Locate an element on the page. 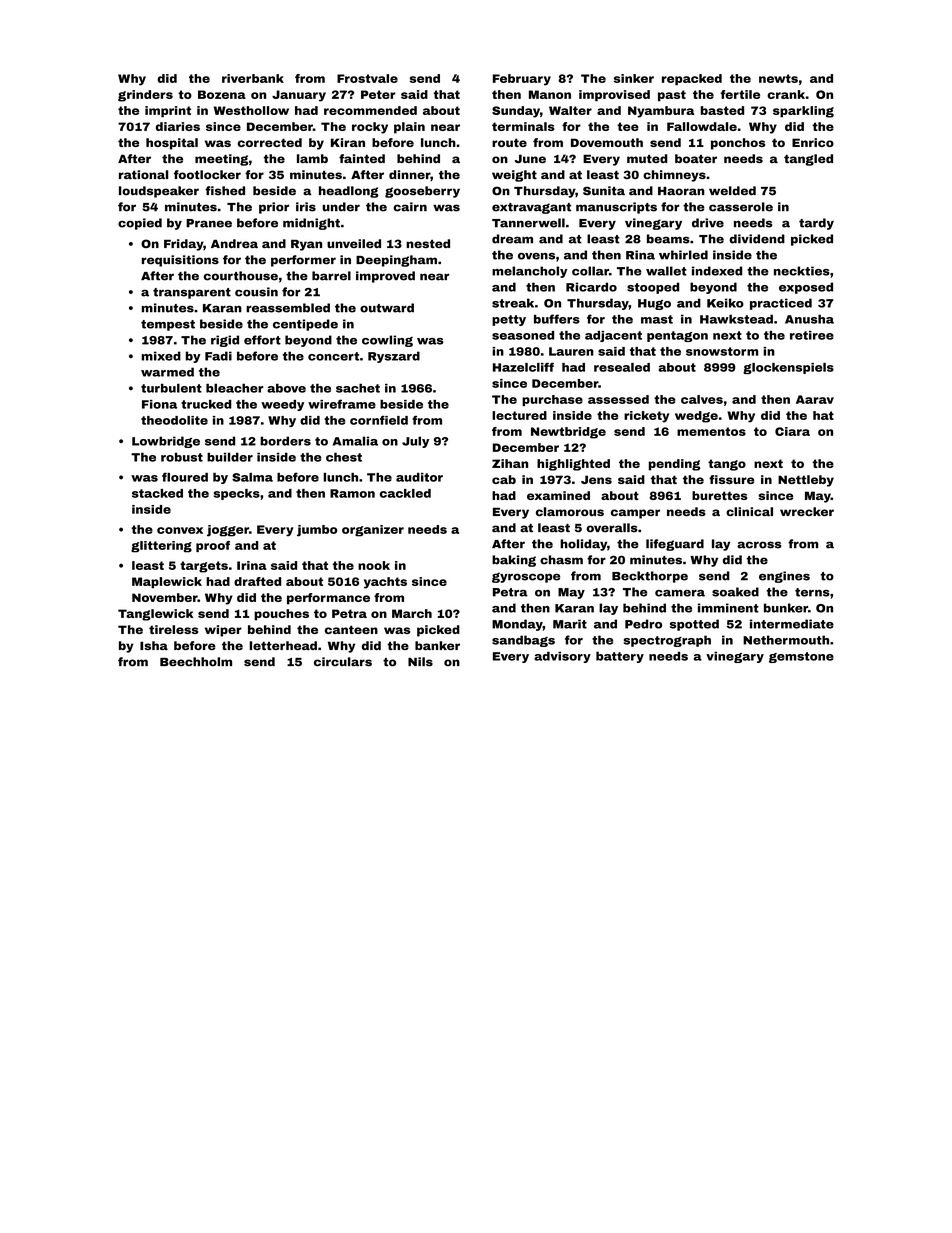 This document has height=1233, width=952. beams is located at coordinates (668, 239).
